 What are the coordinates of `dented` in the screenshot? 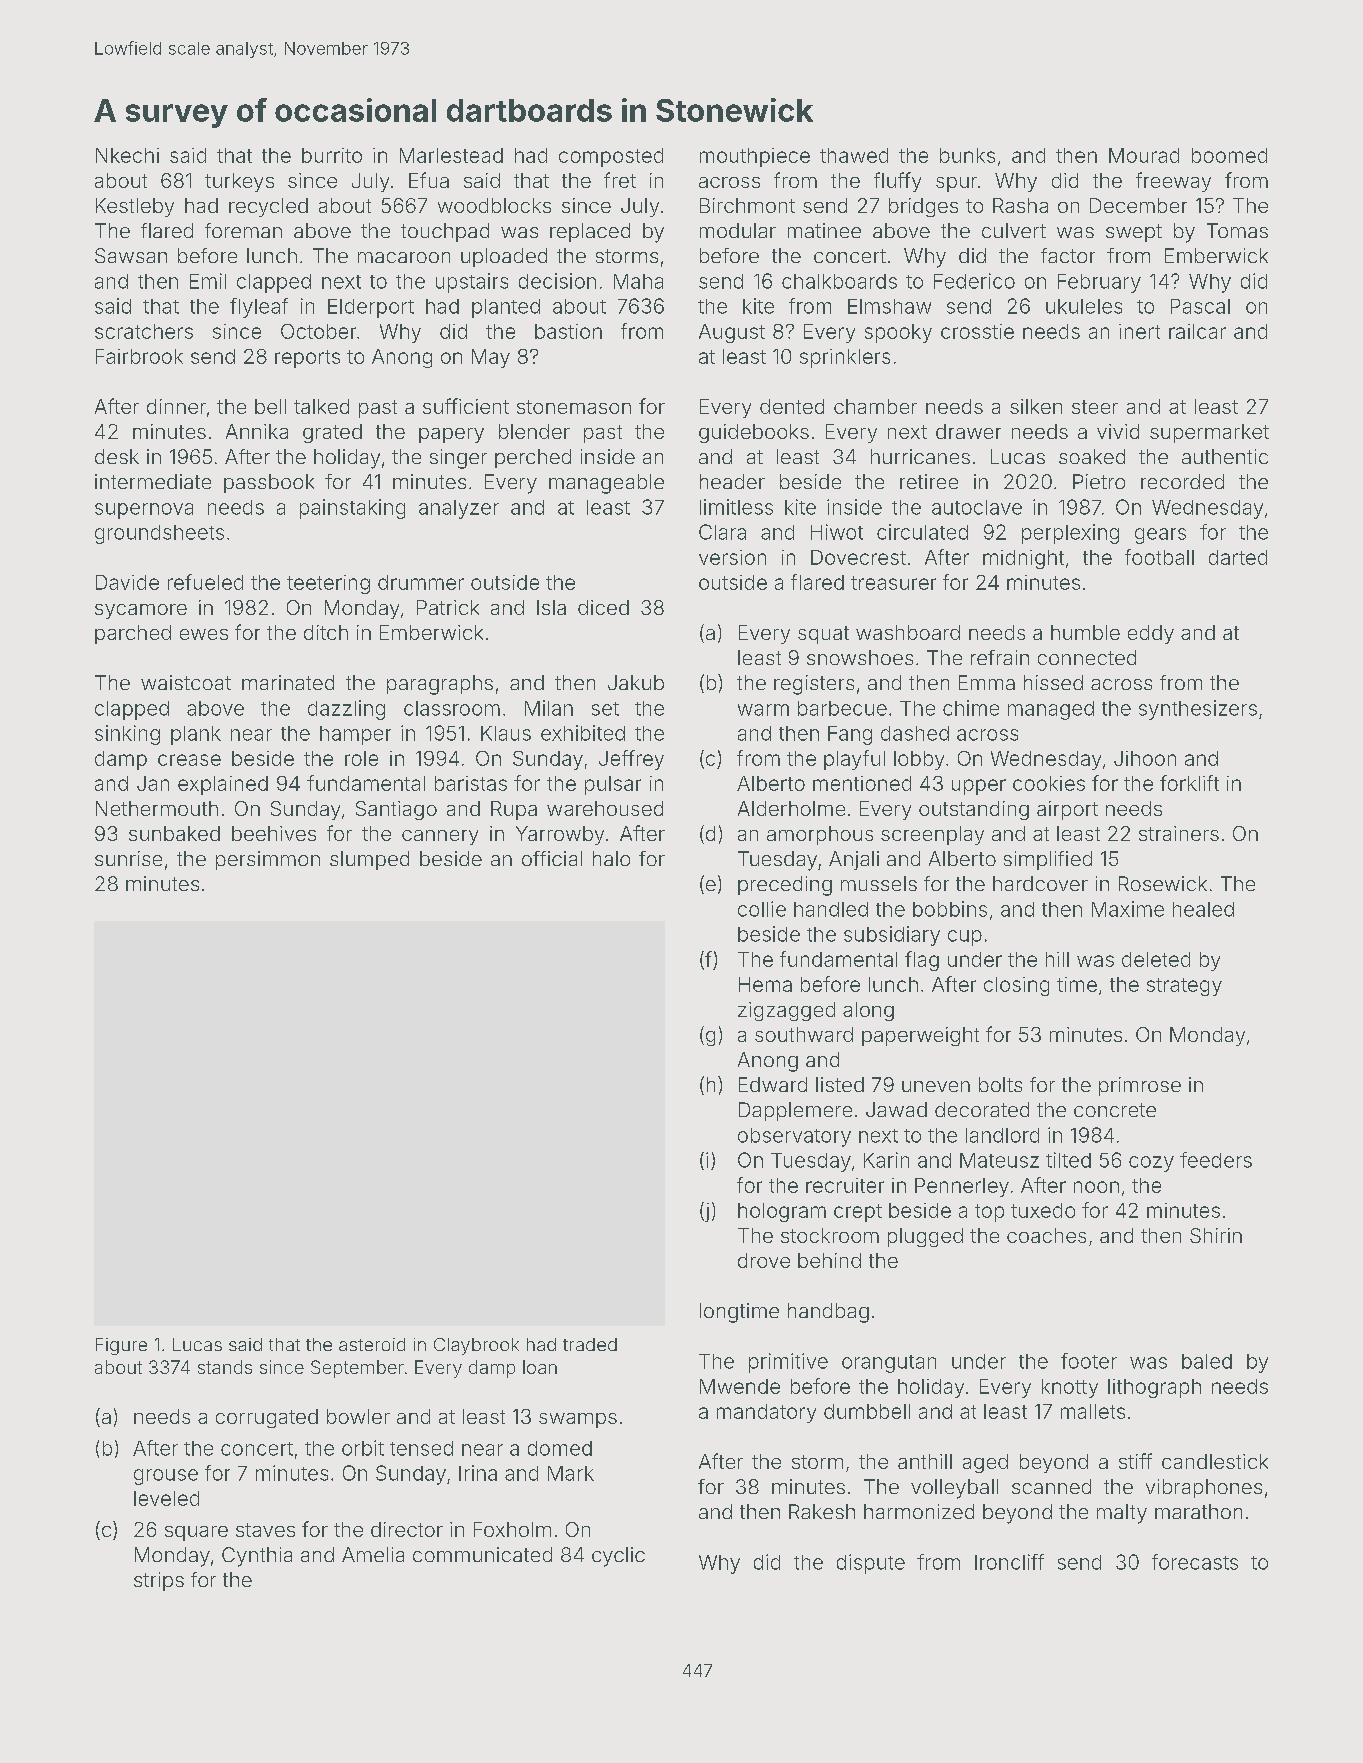 It's located at (792, 406).
